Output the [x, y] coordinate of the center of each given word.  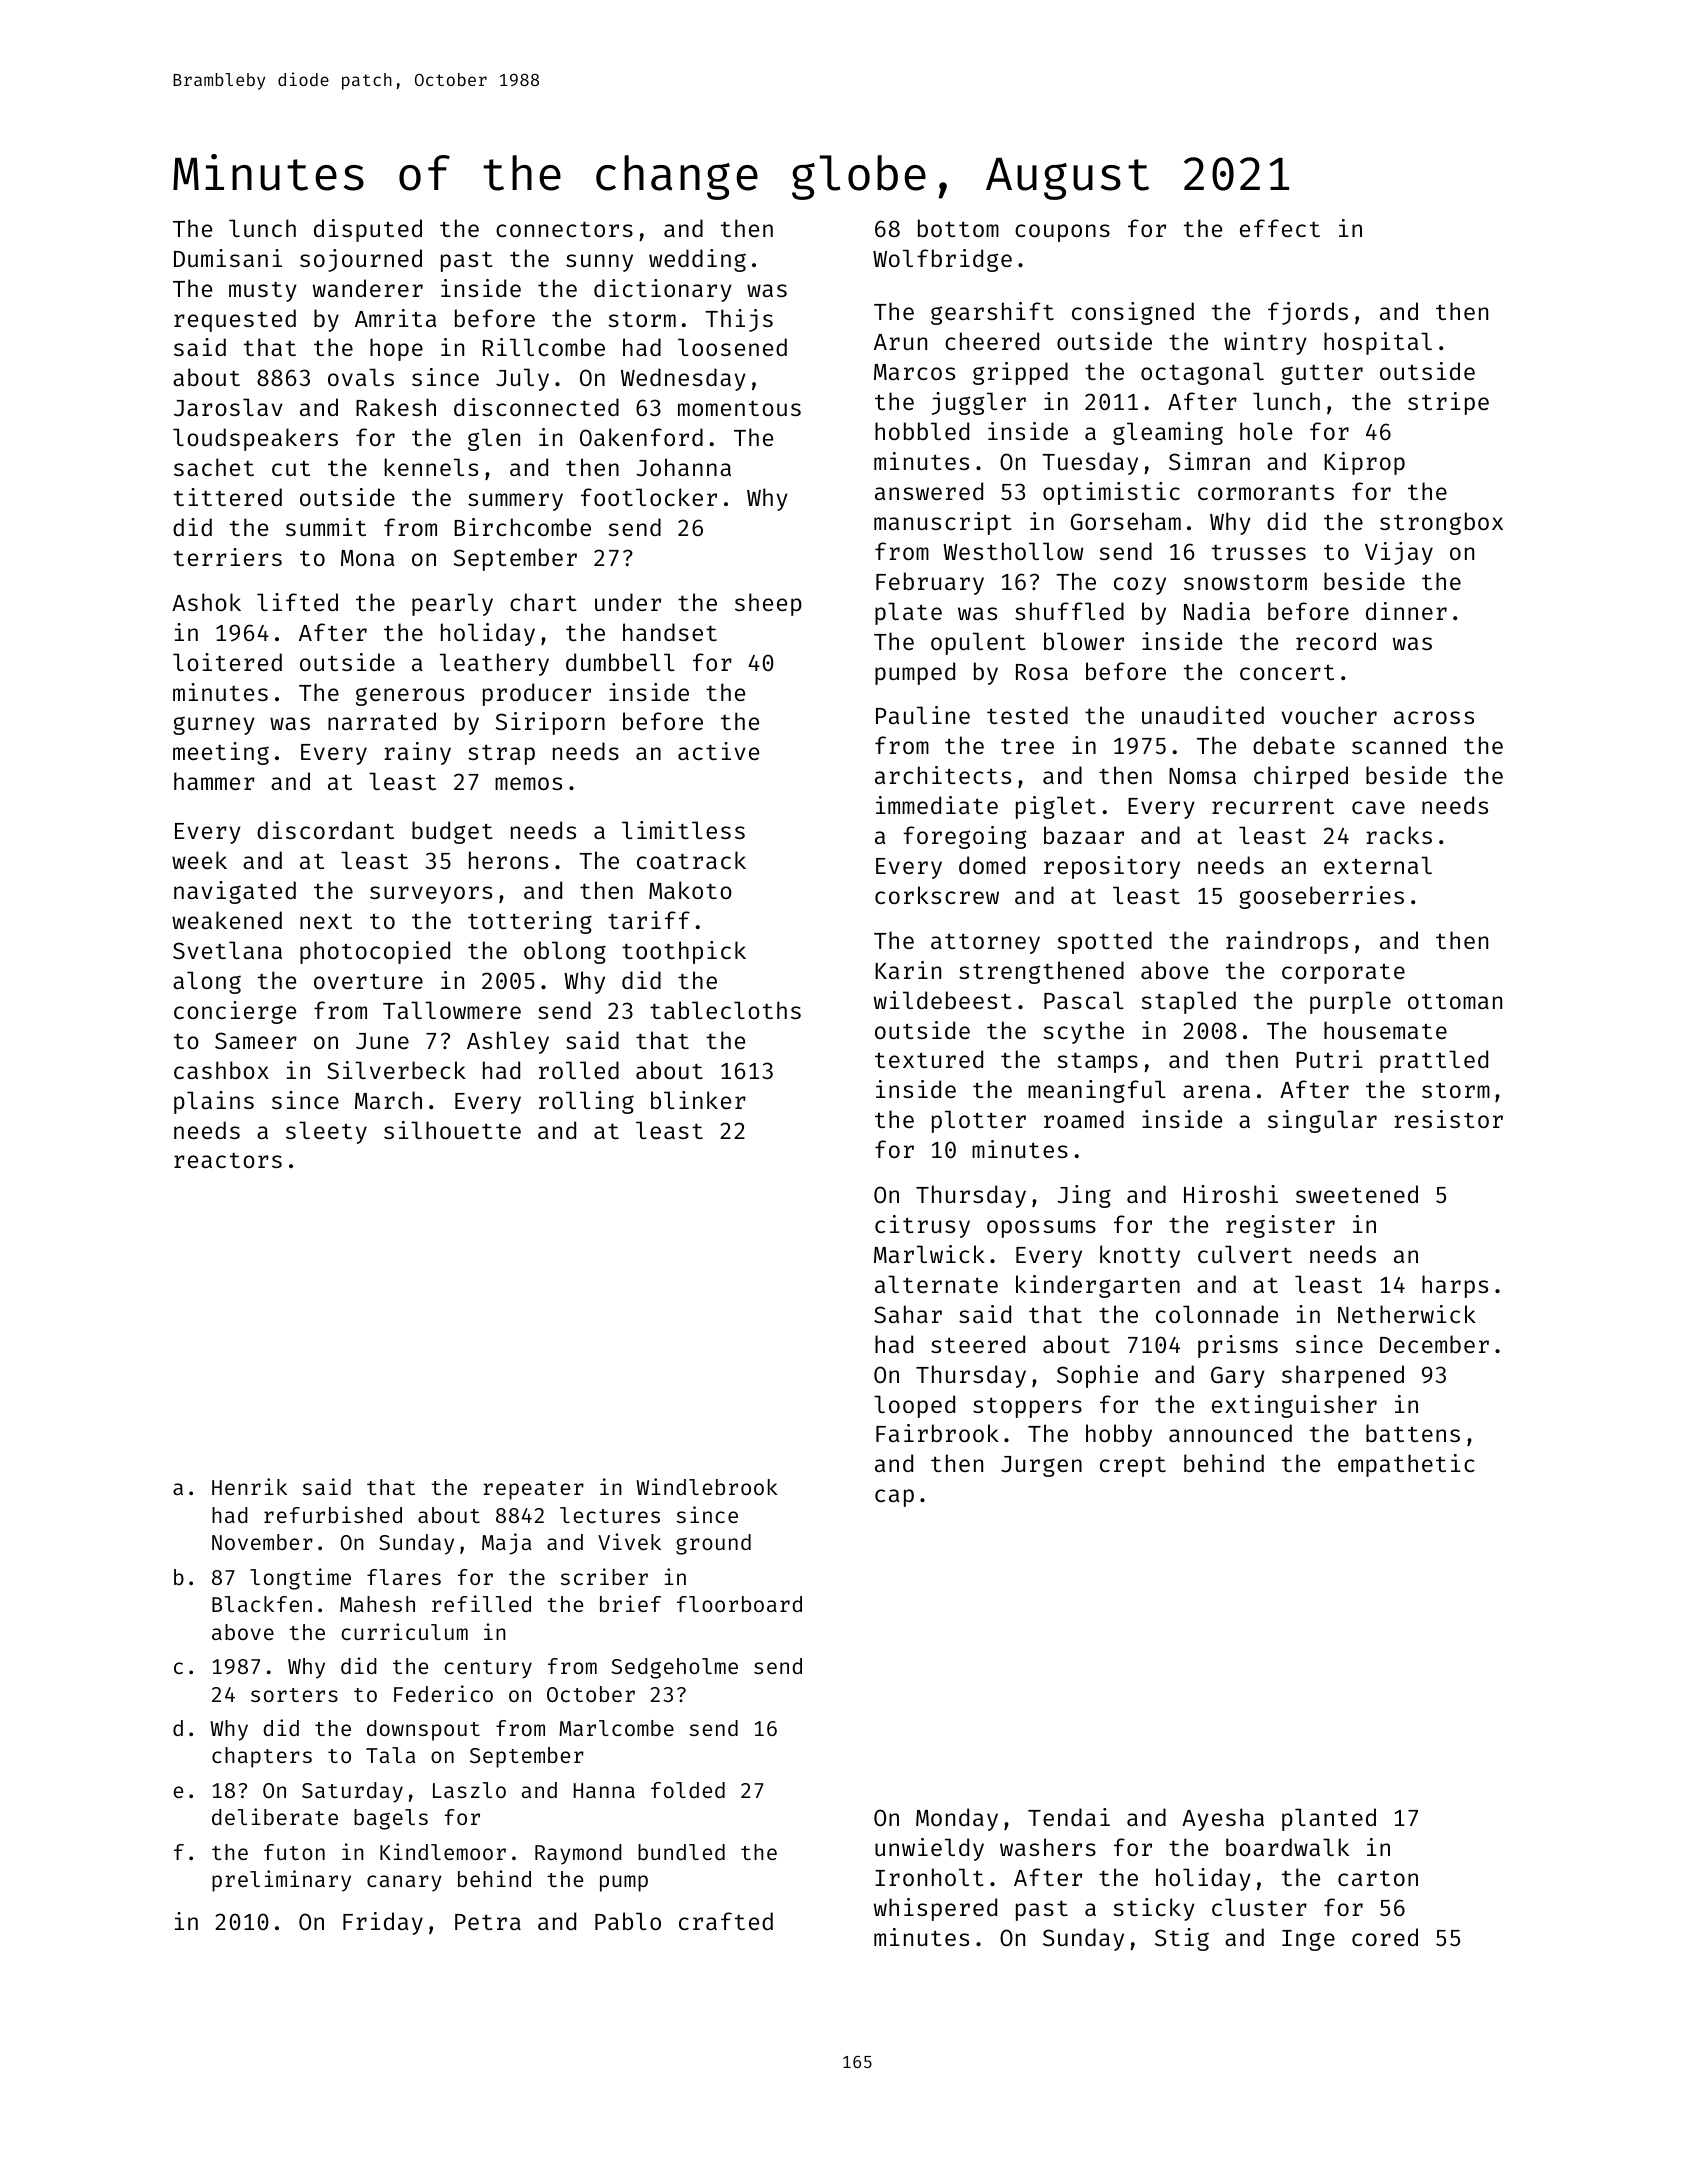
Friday [383, 1923]
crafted [726, 1921]
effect [1280, 228]
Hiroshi [1231, 1194]
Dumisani [228, 258]
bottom [958, 228]
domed [992, 865]
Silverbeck [396, 1070]
